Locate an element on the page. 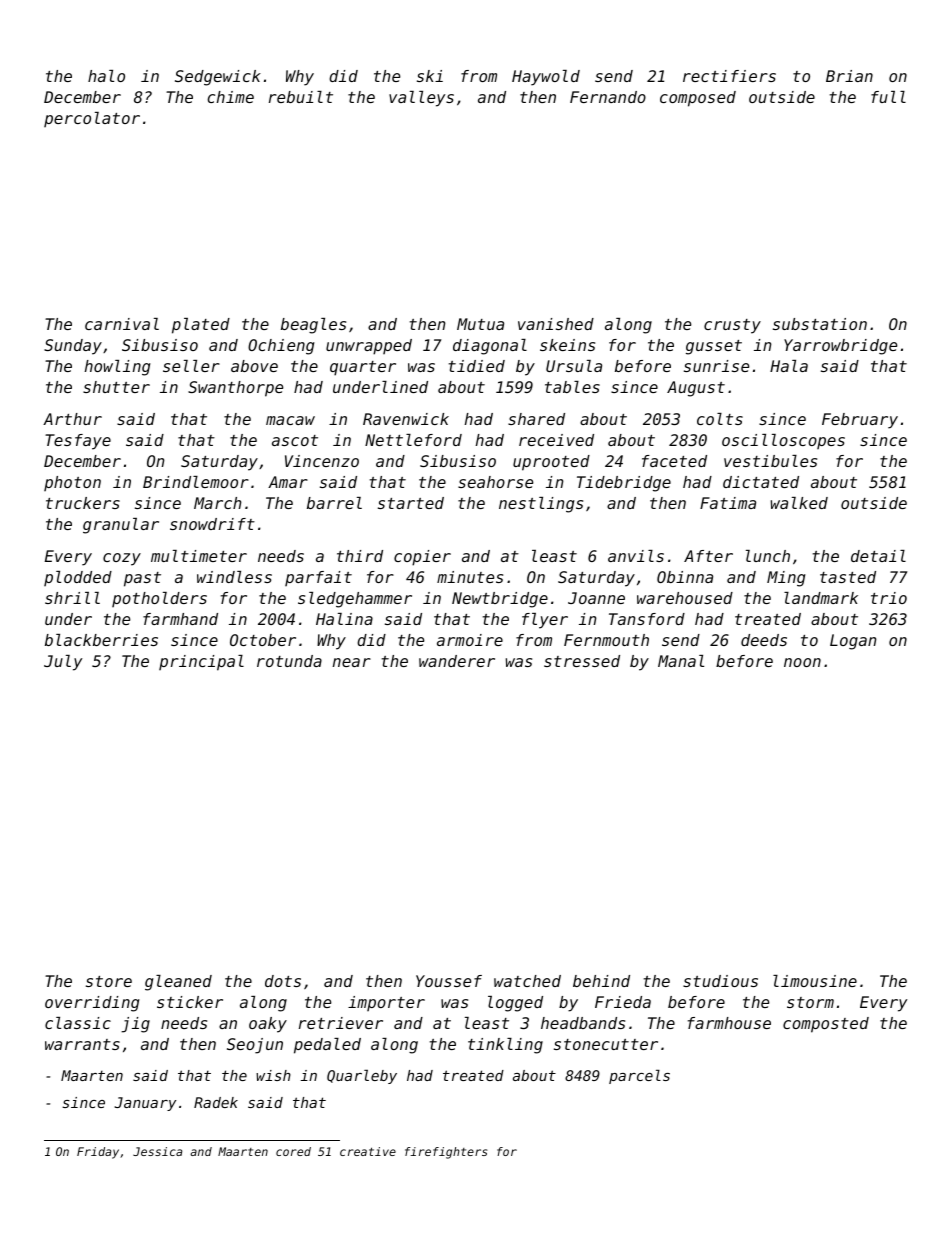 This document has width=952, height=1233. store is located at coordinates (109, 981).
